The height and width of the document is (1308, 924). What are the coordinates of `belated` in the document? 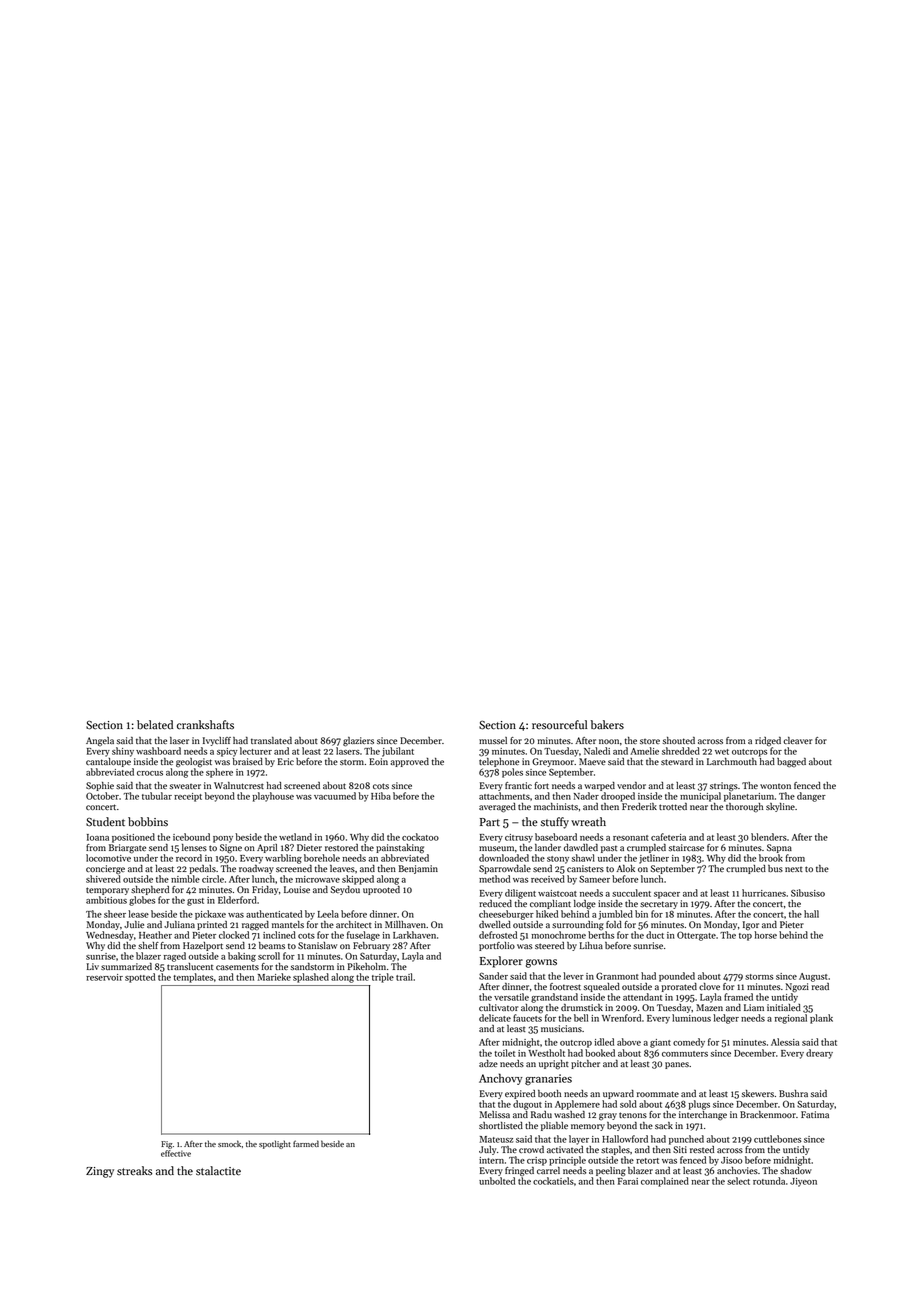 It's located at (155, 725).
